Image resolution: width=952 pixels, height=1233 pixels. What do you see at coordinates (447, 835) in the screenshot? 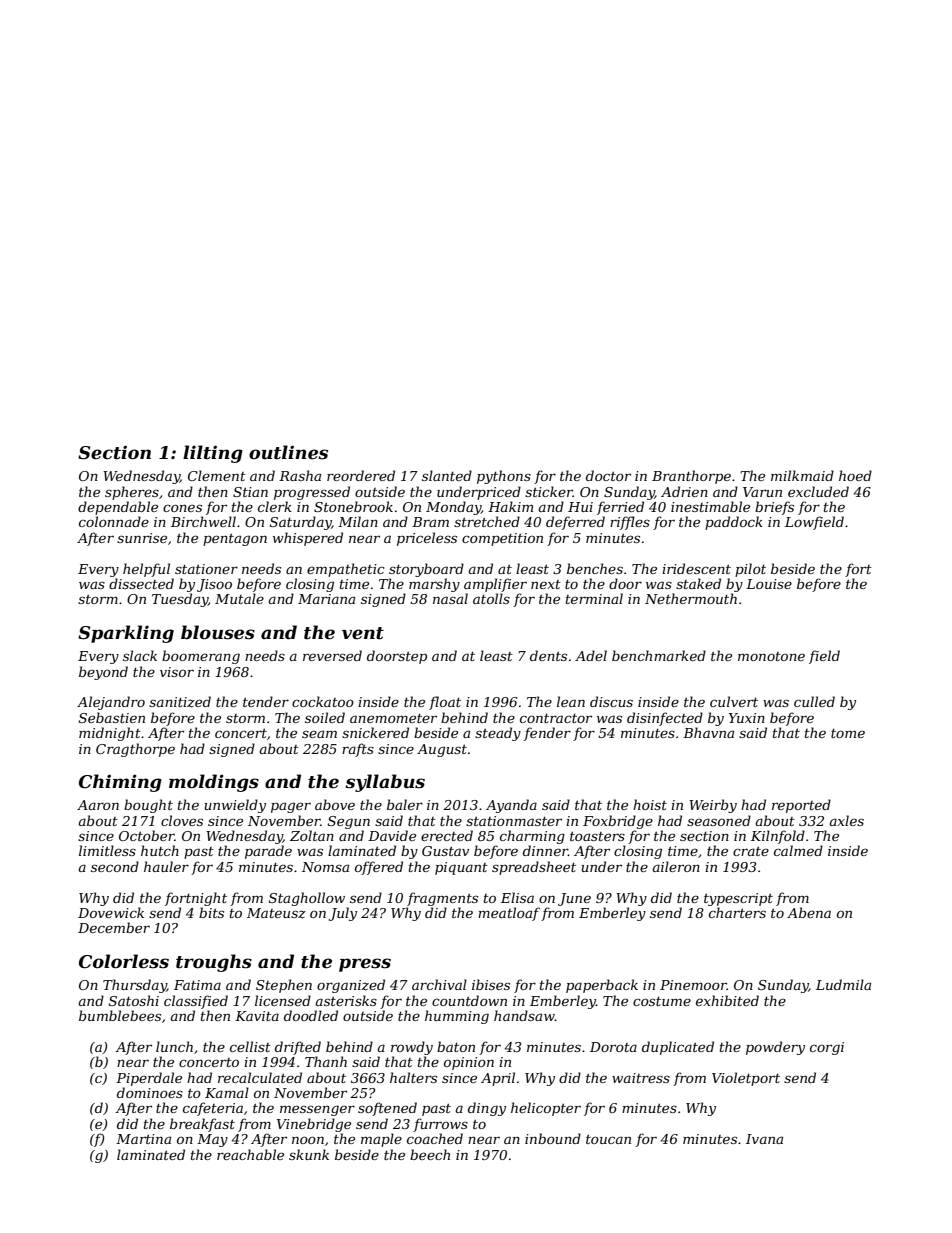
I see `erected` at bounding box center [447, 835].
